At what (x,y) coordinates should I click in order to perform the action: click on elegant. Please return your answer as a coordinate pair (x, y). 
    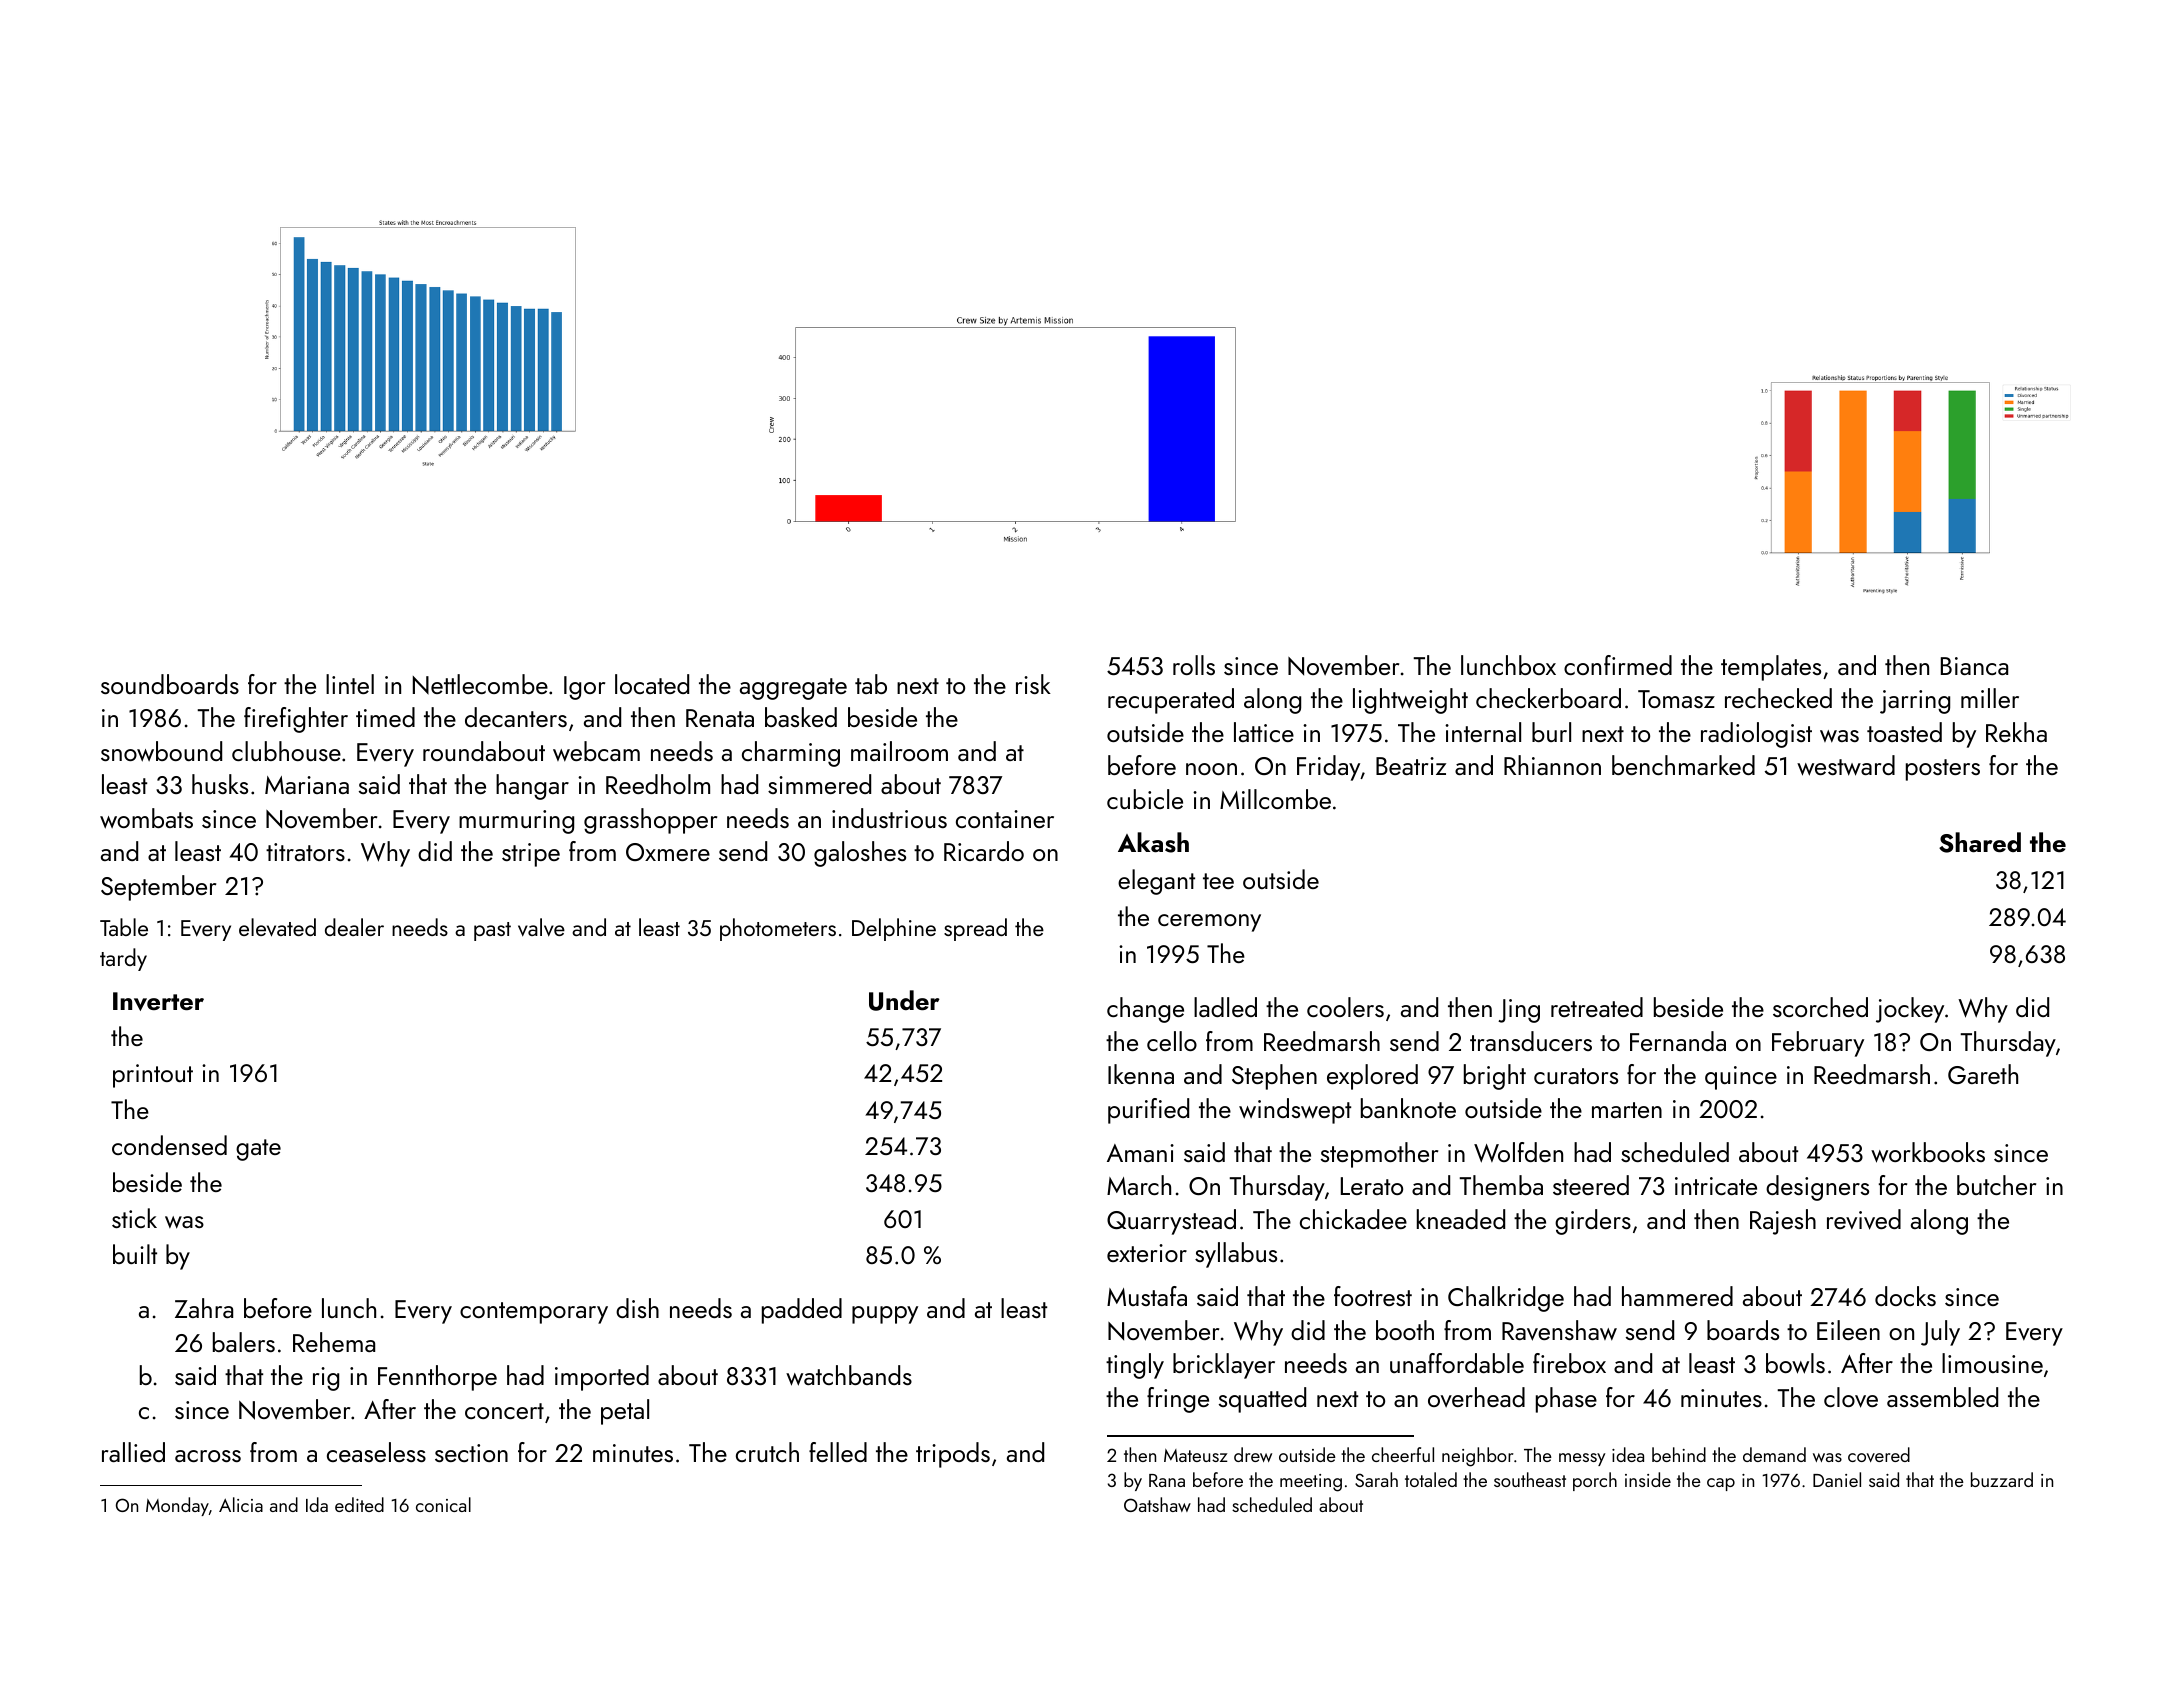
    Looking at the image, I should click on (1156, 882).
